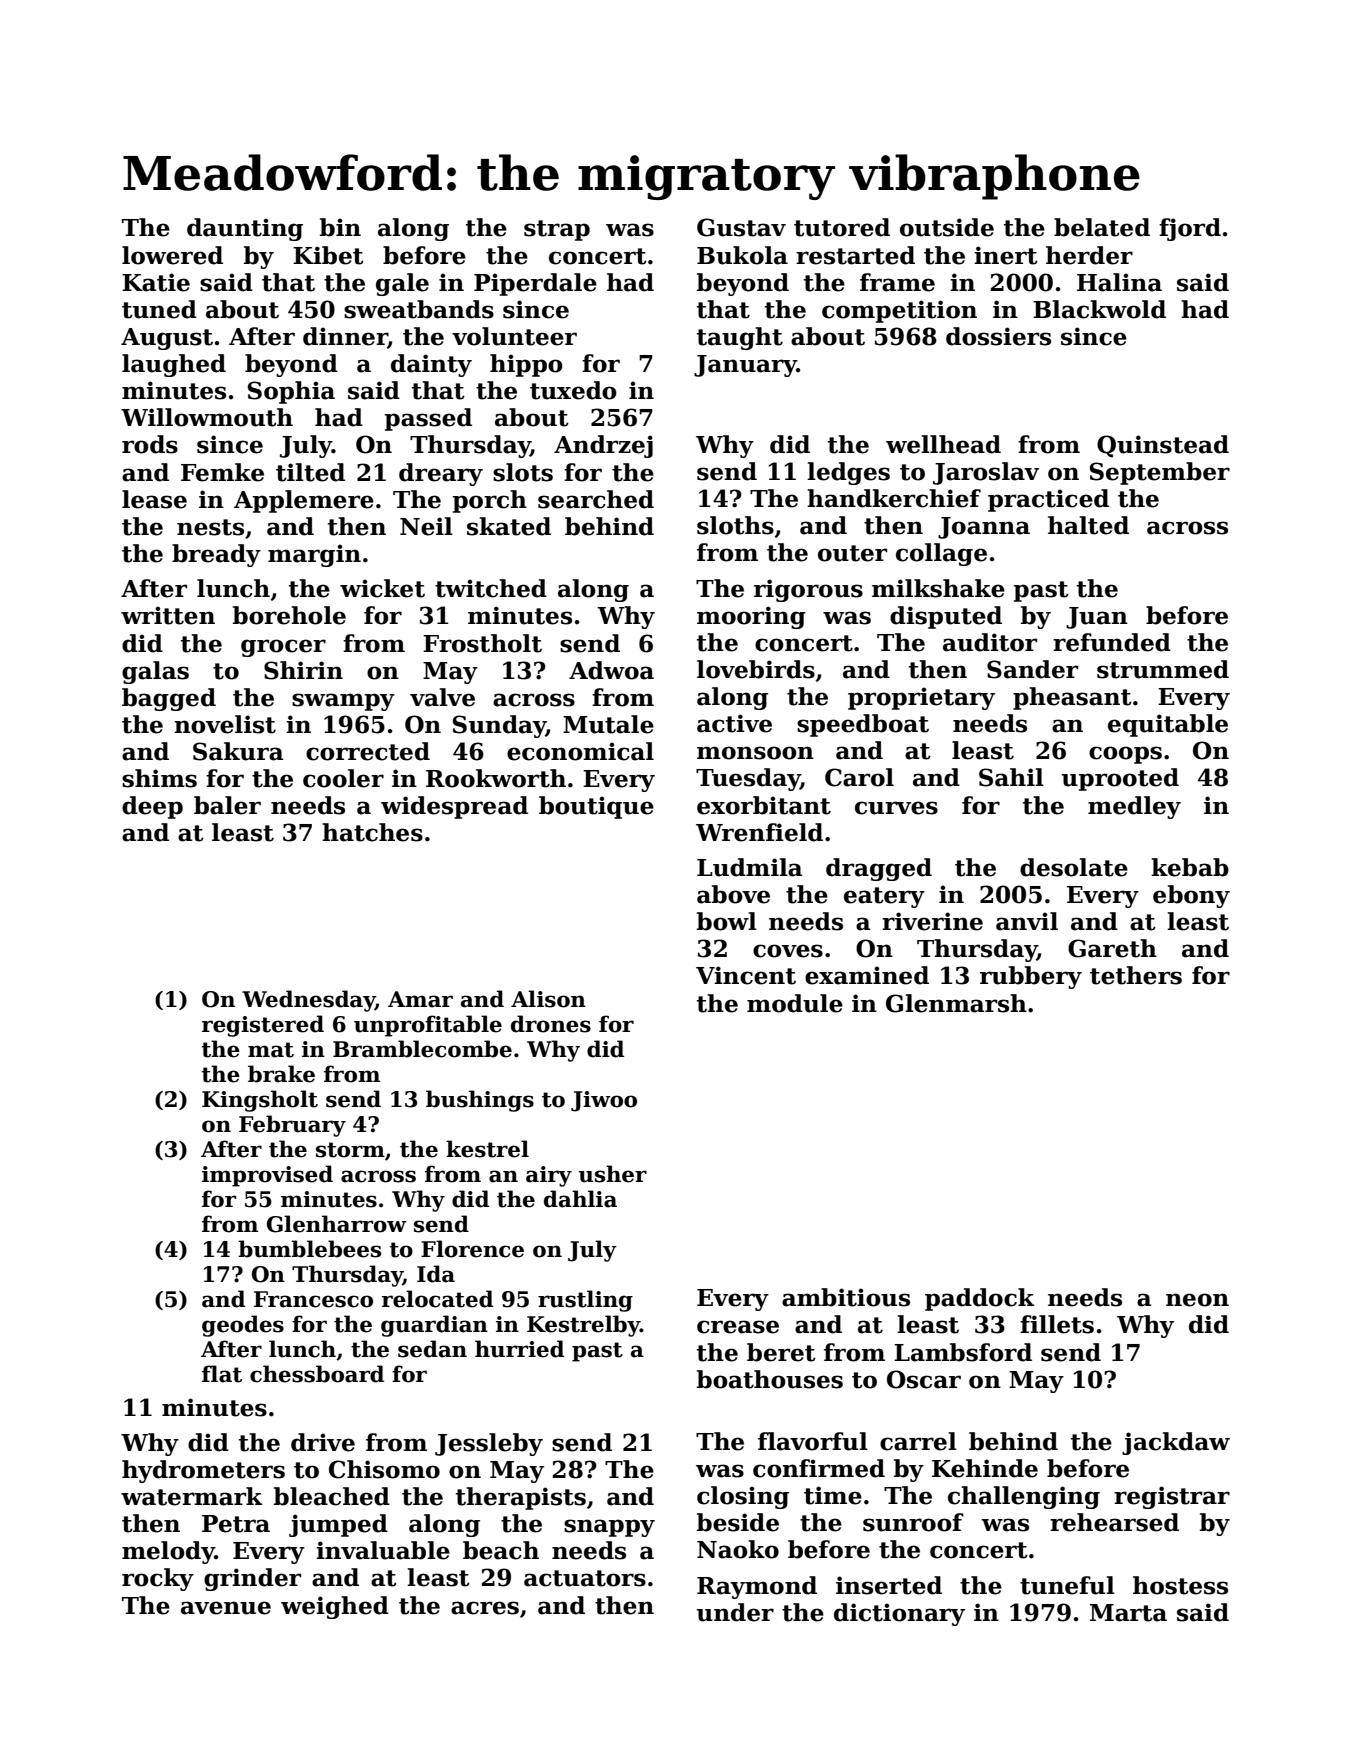 The height and width of the page is (1749, 1351). I want to click on Andrzej, so click(603, 446).
